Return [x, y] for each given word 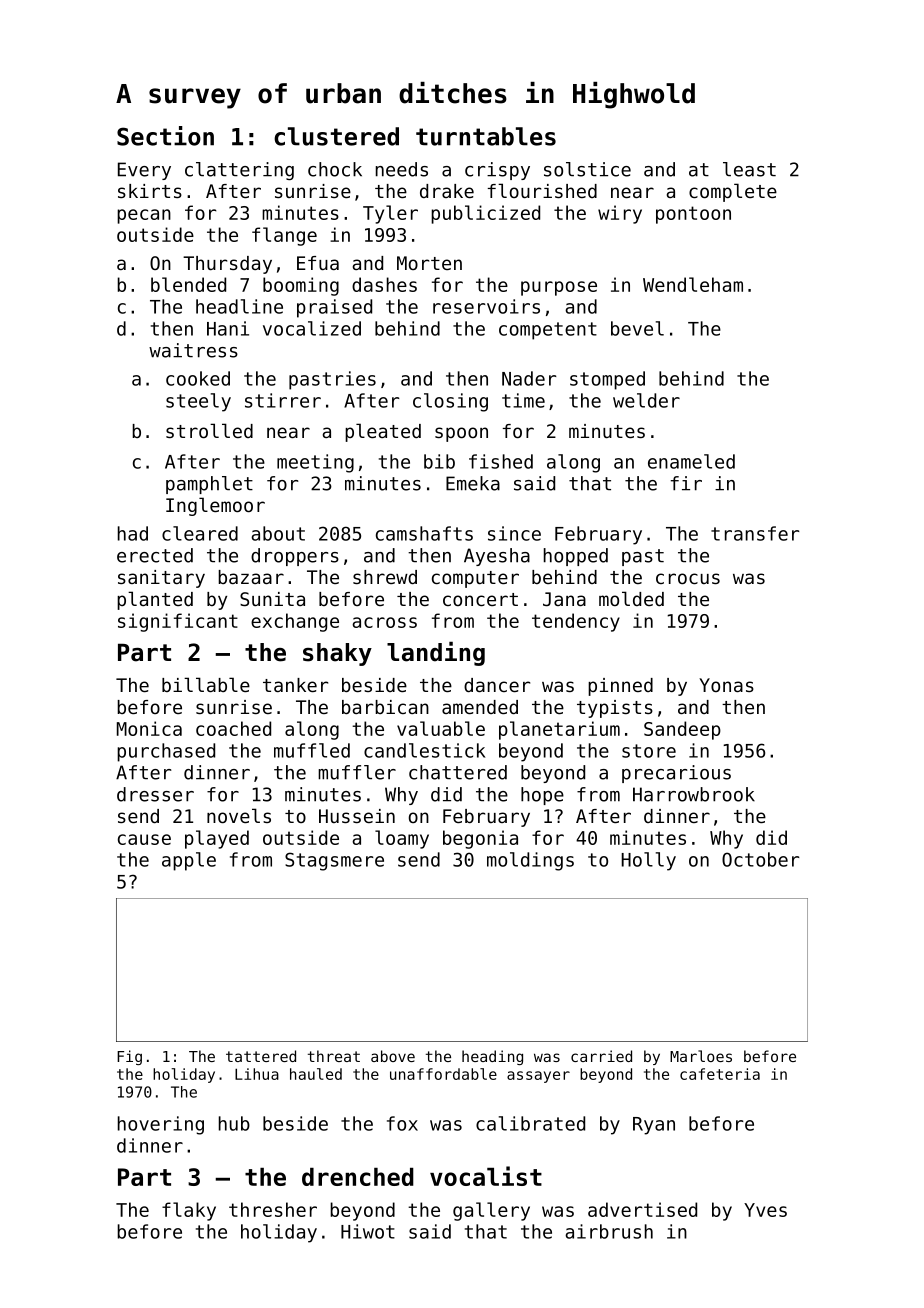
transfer [755, 533]
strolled [209, 430]
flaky [189, 1211]
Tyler [390, 214]
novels [239, 815]
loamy [402, 839]
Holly [648, 861]
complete [733, 192]
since [514, 533]
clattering [239, 171]
